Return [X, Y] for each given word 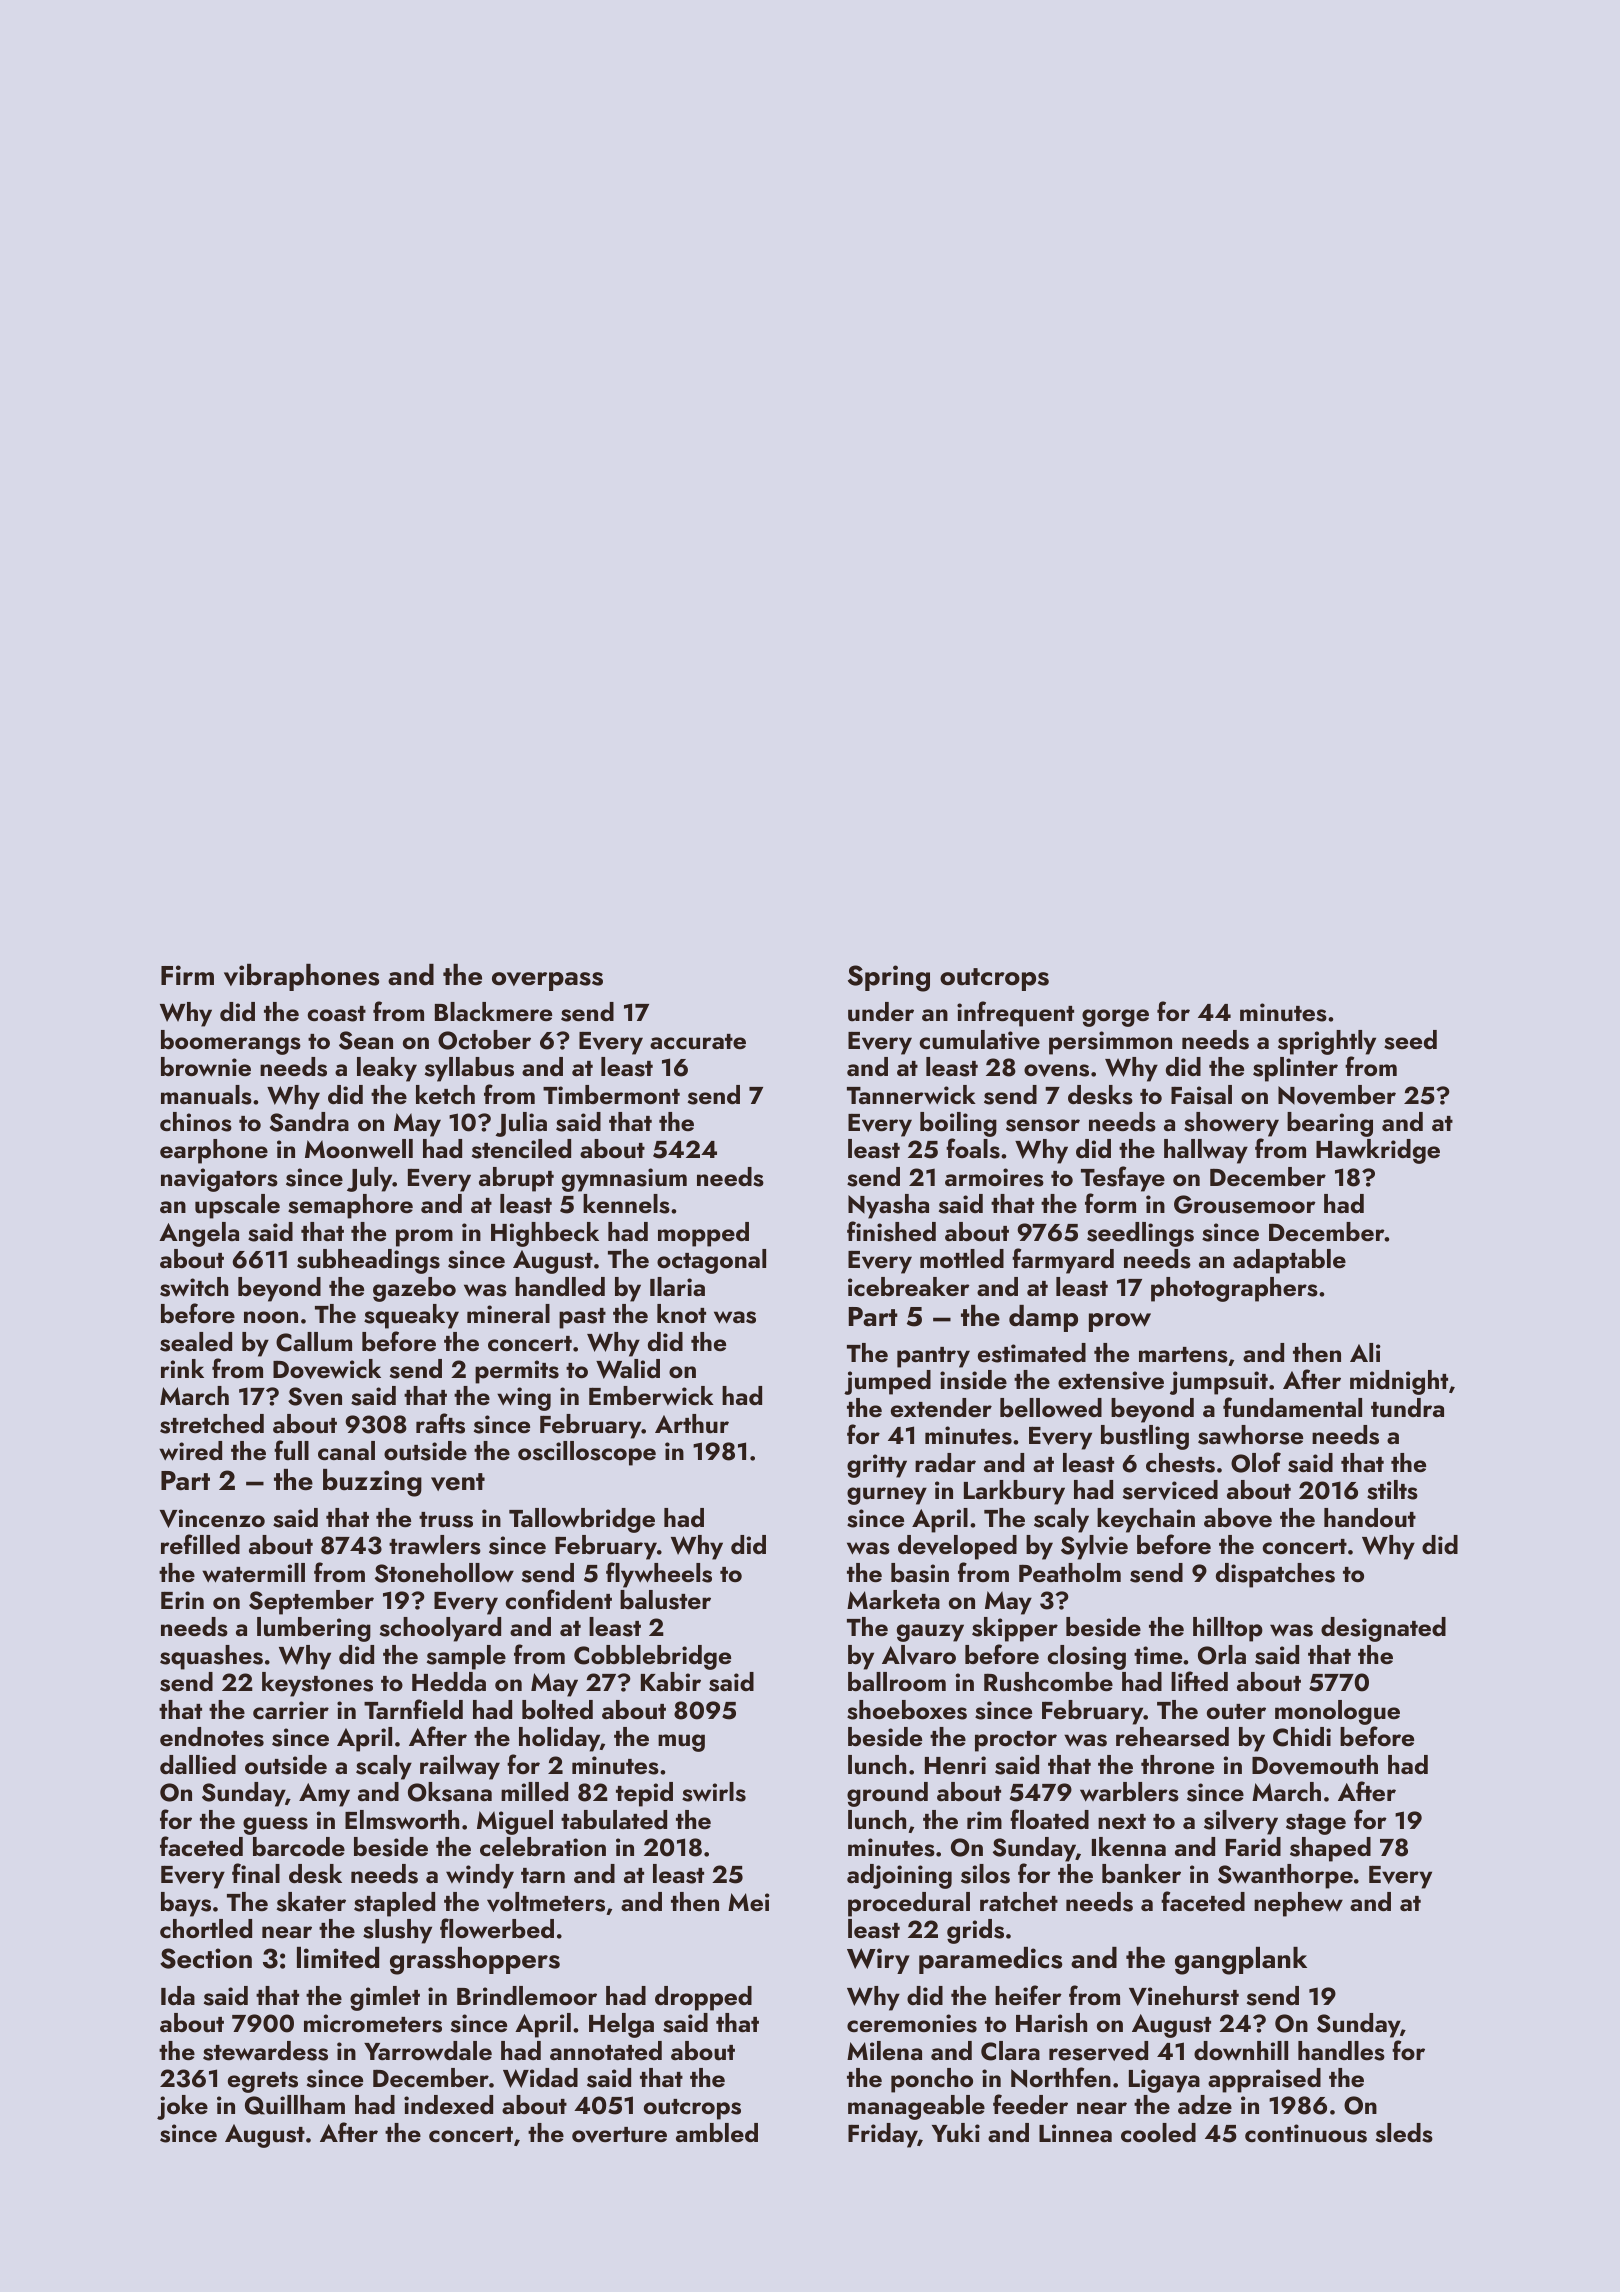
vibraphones [301, 977]
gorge [1115, 1018]
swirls [714, 1792]
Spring [889, 978]
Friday [883, 2135]
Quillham [295, 2105]
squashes [211, 1657]
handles [1341, 2051]
